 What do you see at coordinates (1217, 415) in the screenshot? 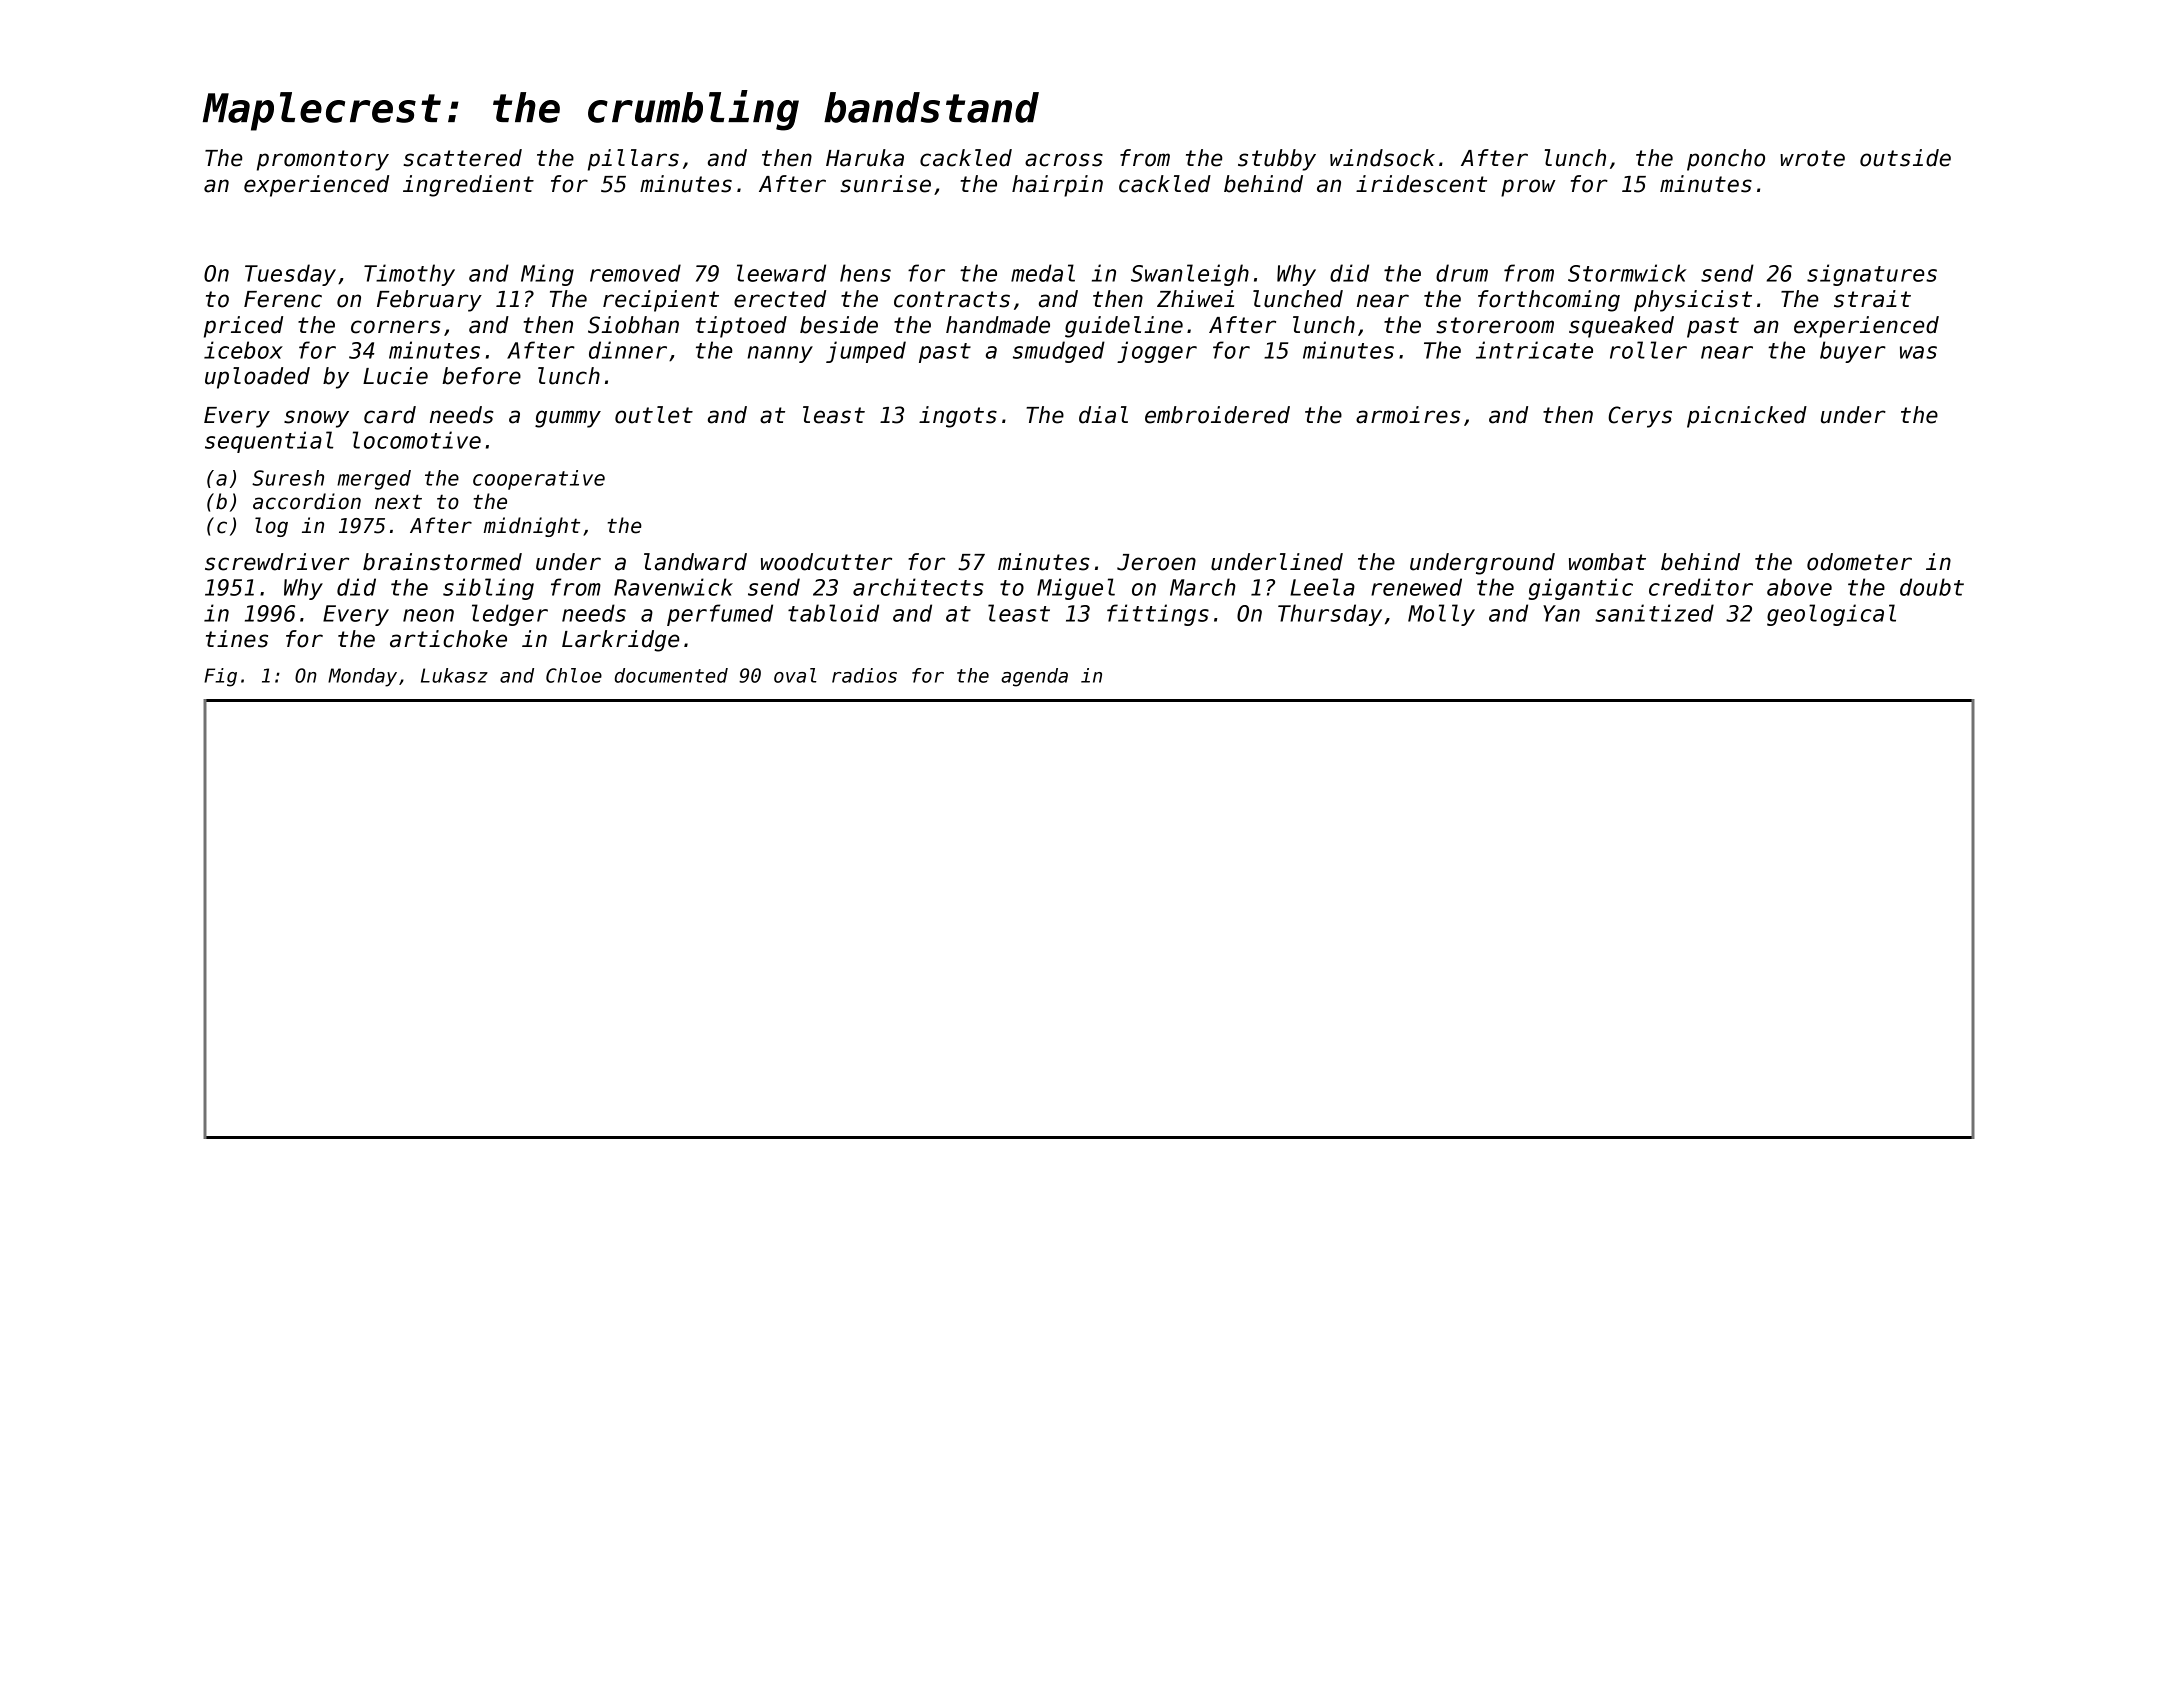
I see `embroidered` at bounding box center [1217, 415].
